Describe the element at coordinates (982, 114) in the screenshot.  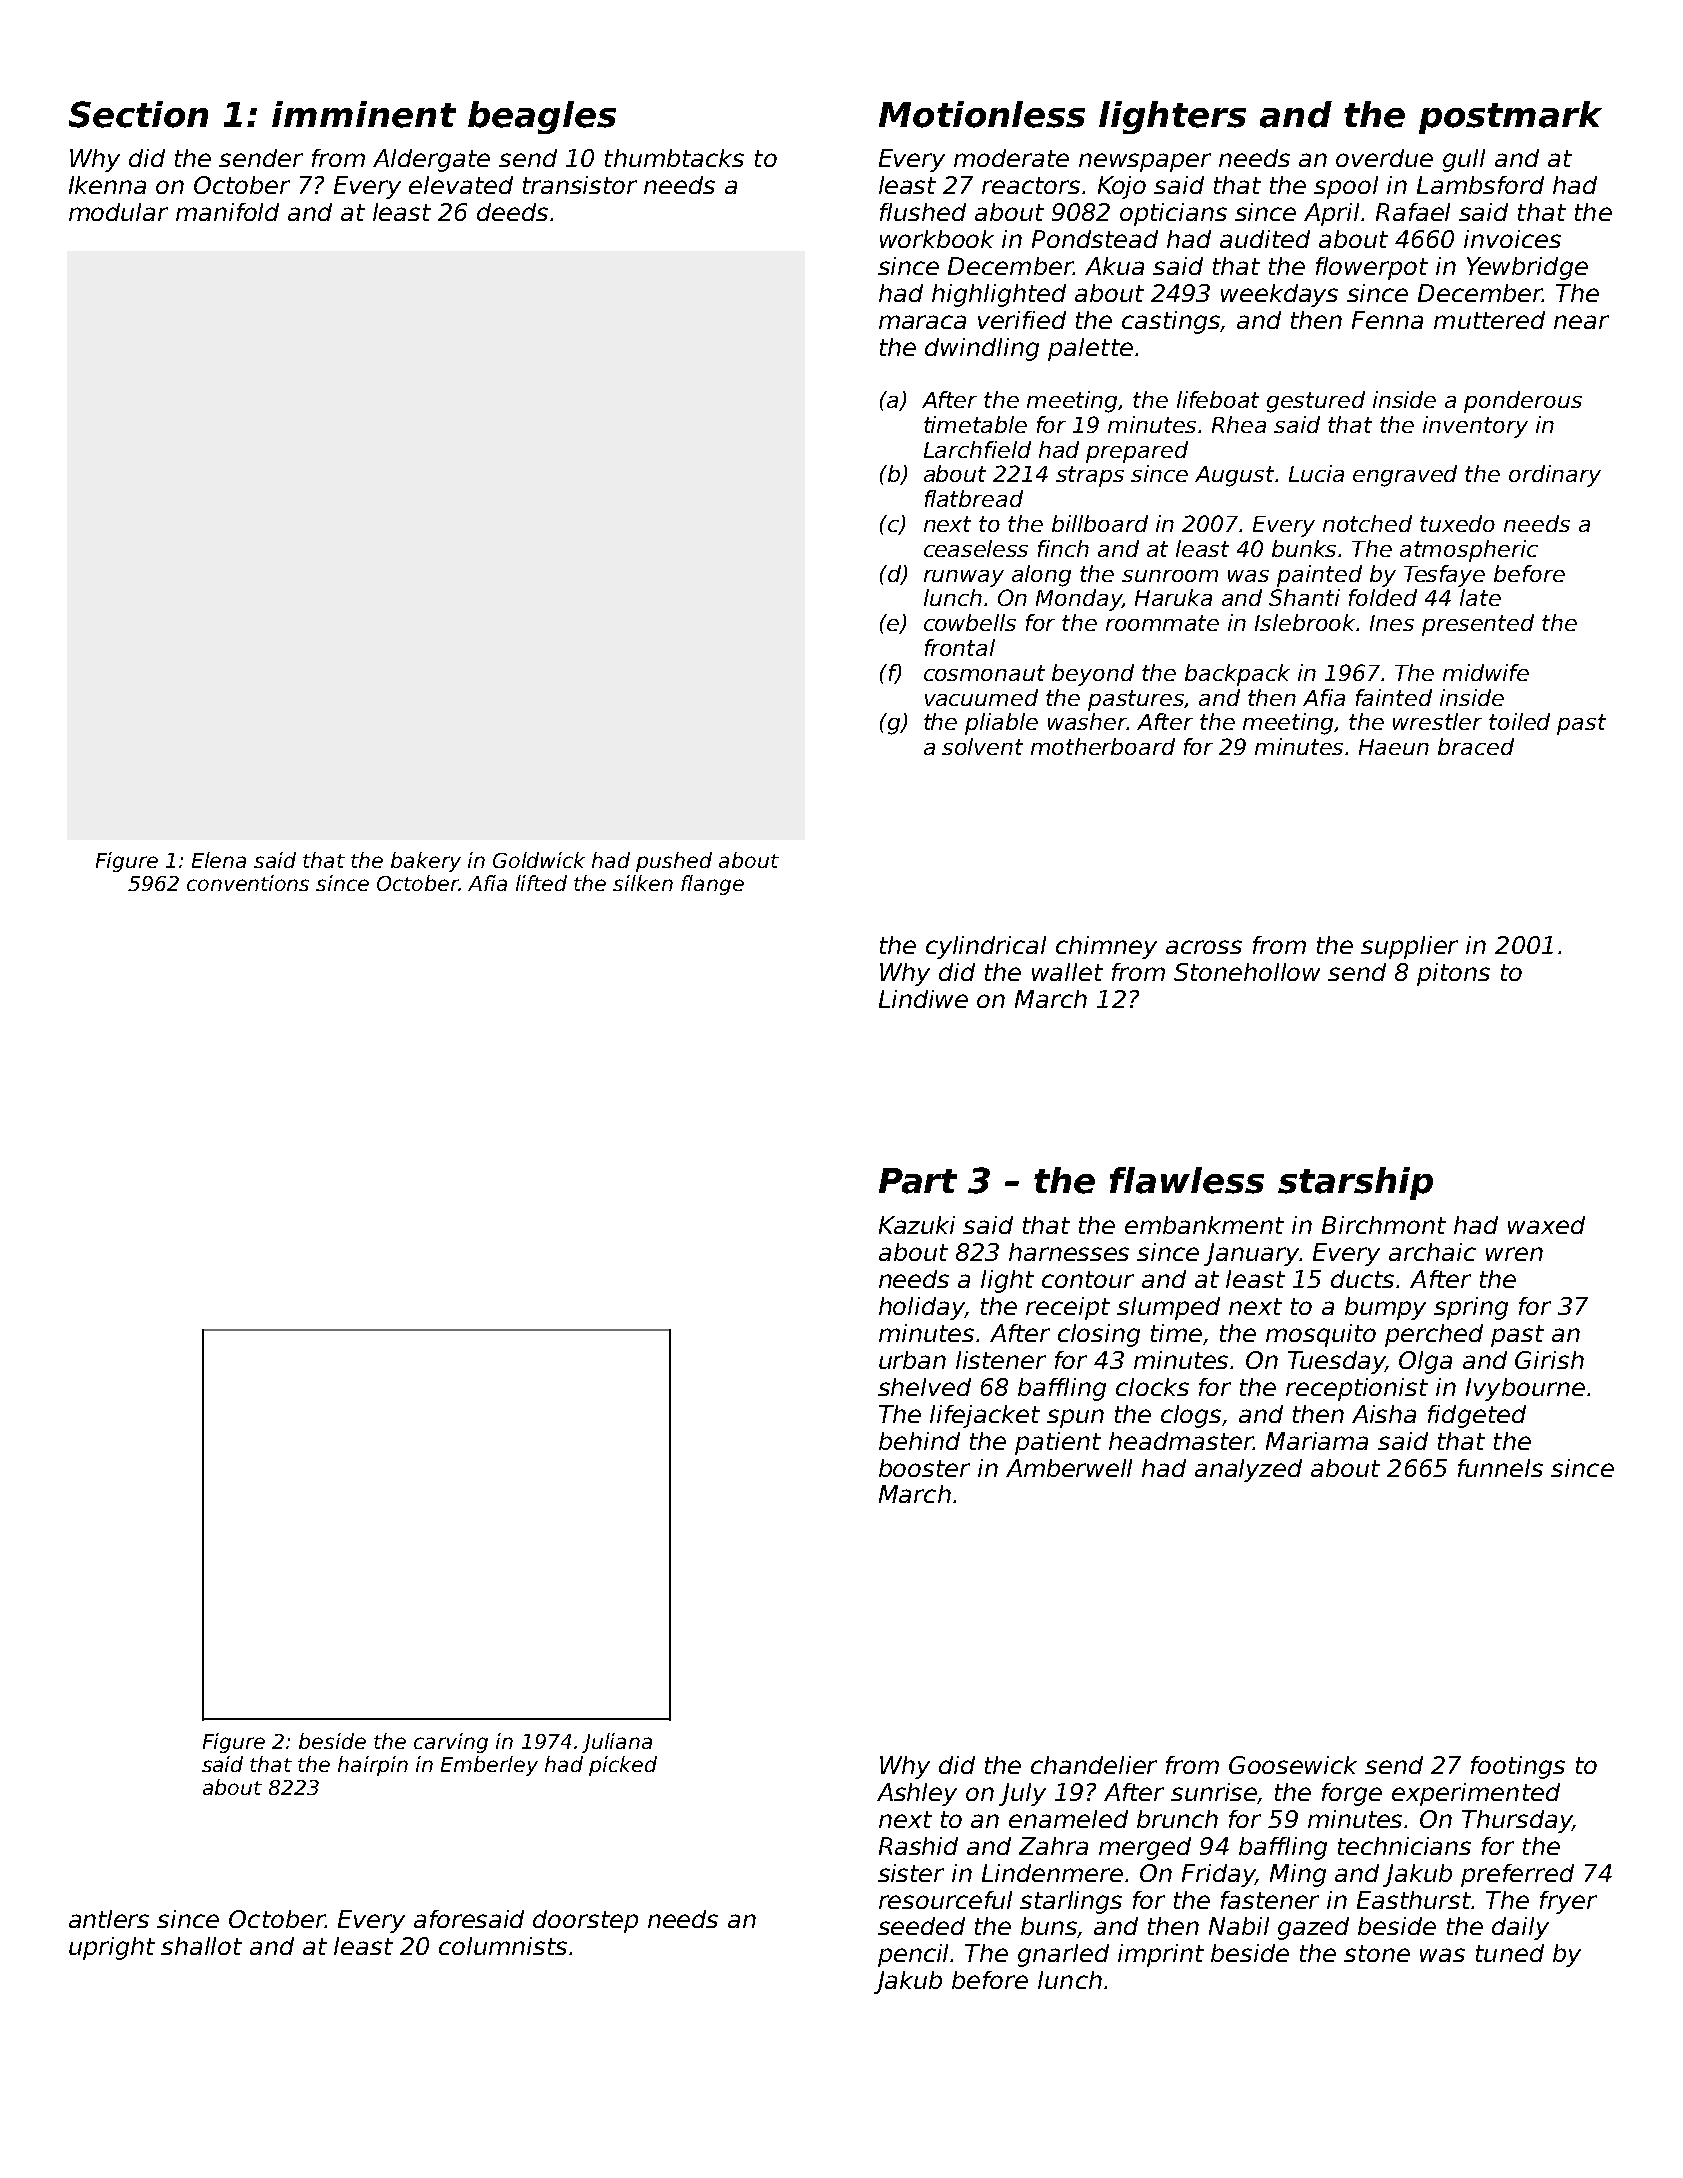
I see `Motionless` at that location.
